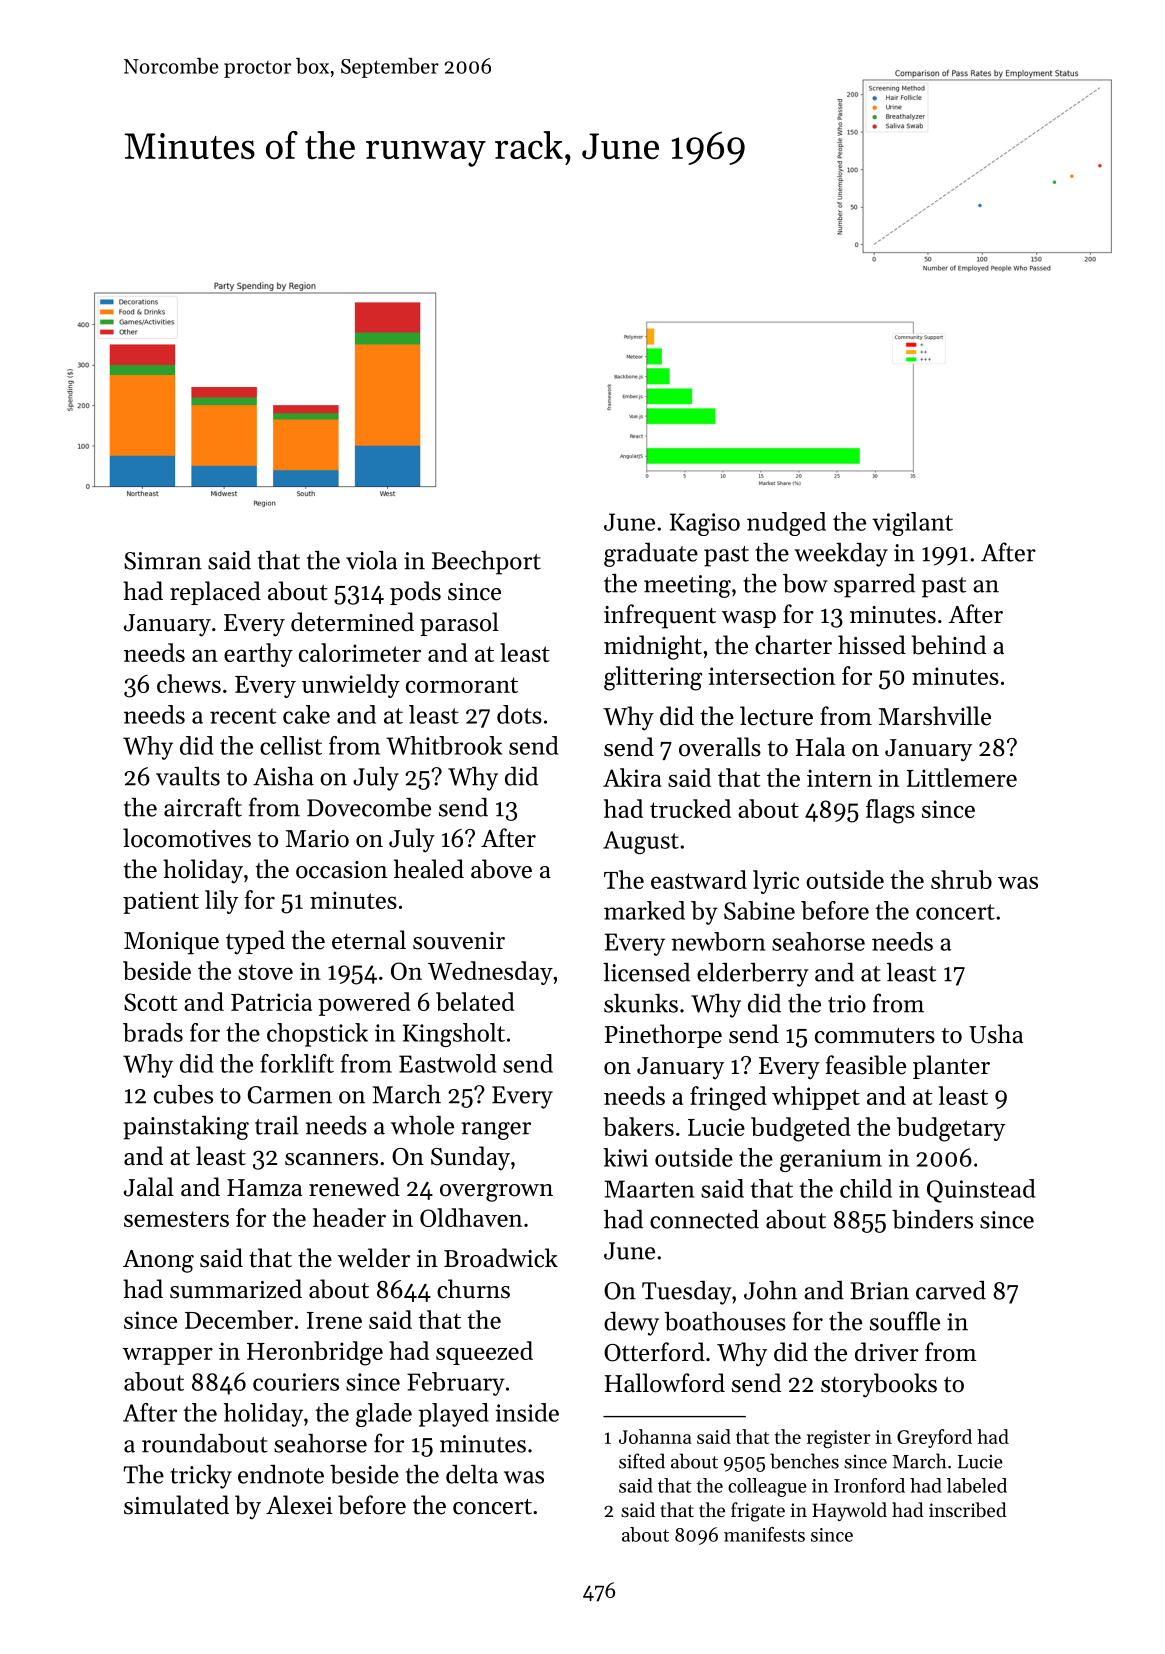 The height and width of the screenshot is (1654, 1165). What do you see at coordinates (749, 619) in the screenshot?
I see `wasp` at bounding box center [749, 619].
